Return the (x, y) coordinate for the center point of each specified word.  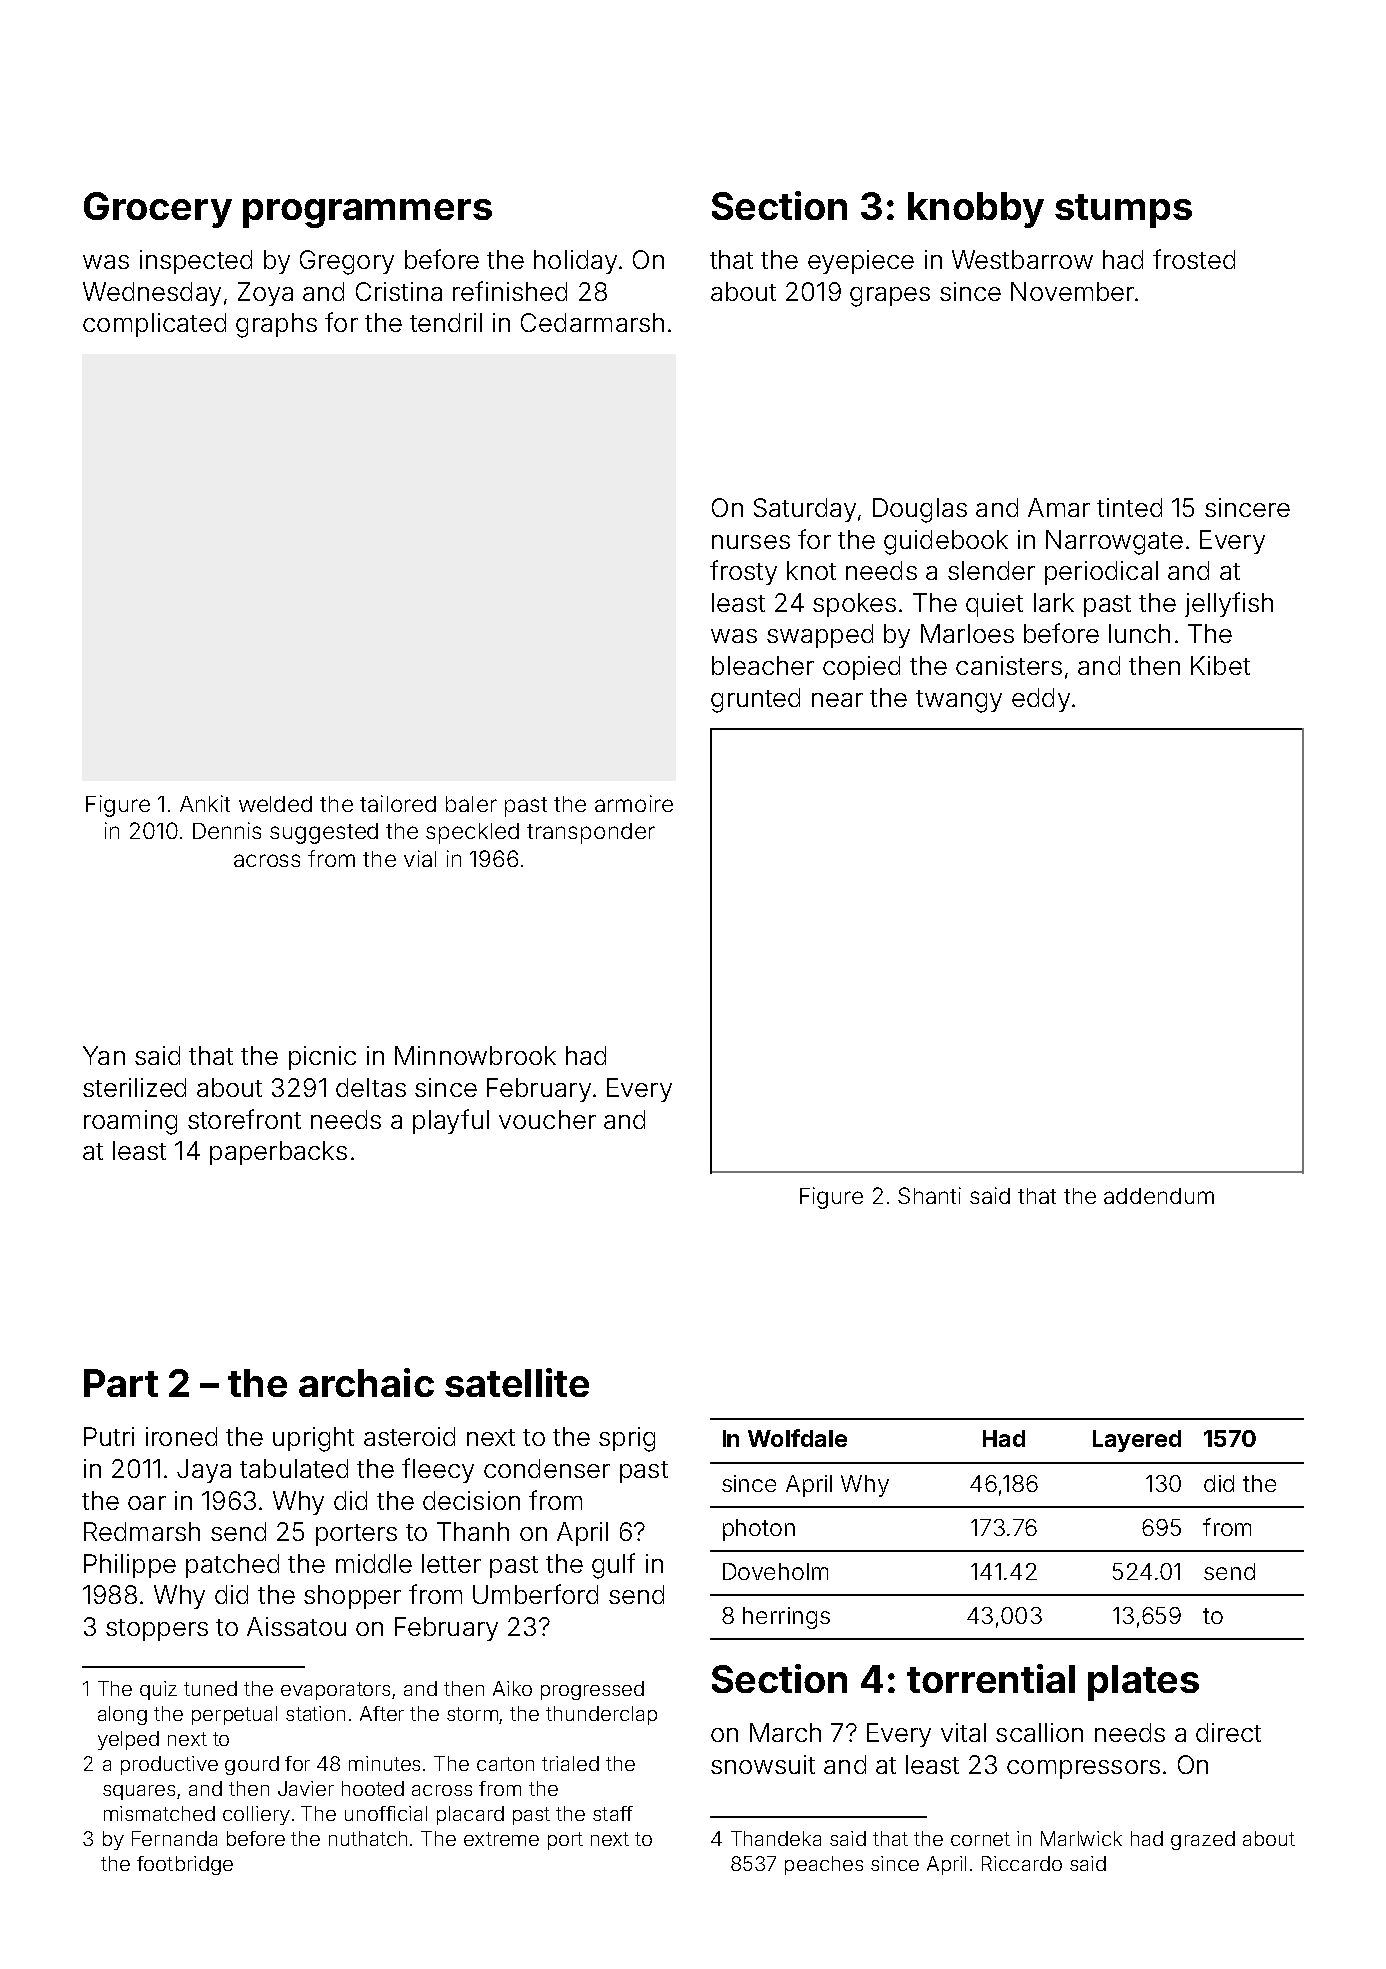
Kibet (1220, 665)
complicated (154, 325)
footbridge (185, 1865)
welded (275, 804)
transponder (591, 833)
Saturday (805, 510)
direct (1228, 1732)
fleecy (438, 1470)
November (1072, 291)
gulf (613, 1566)
